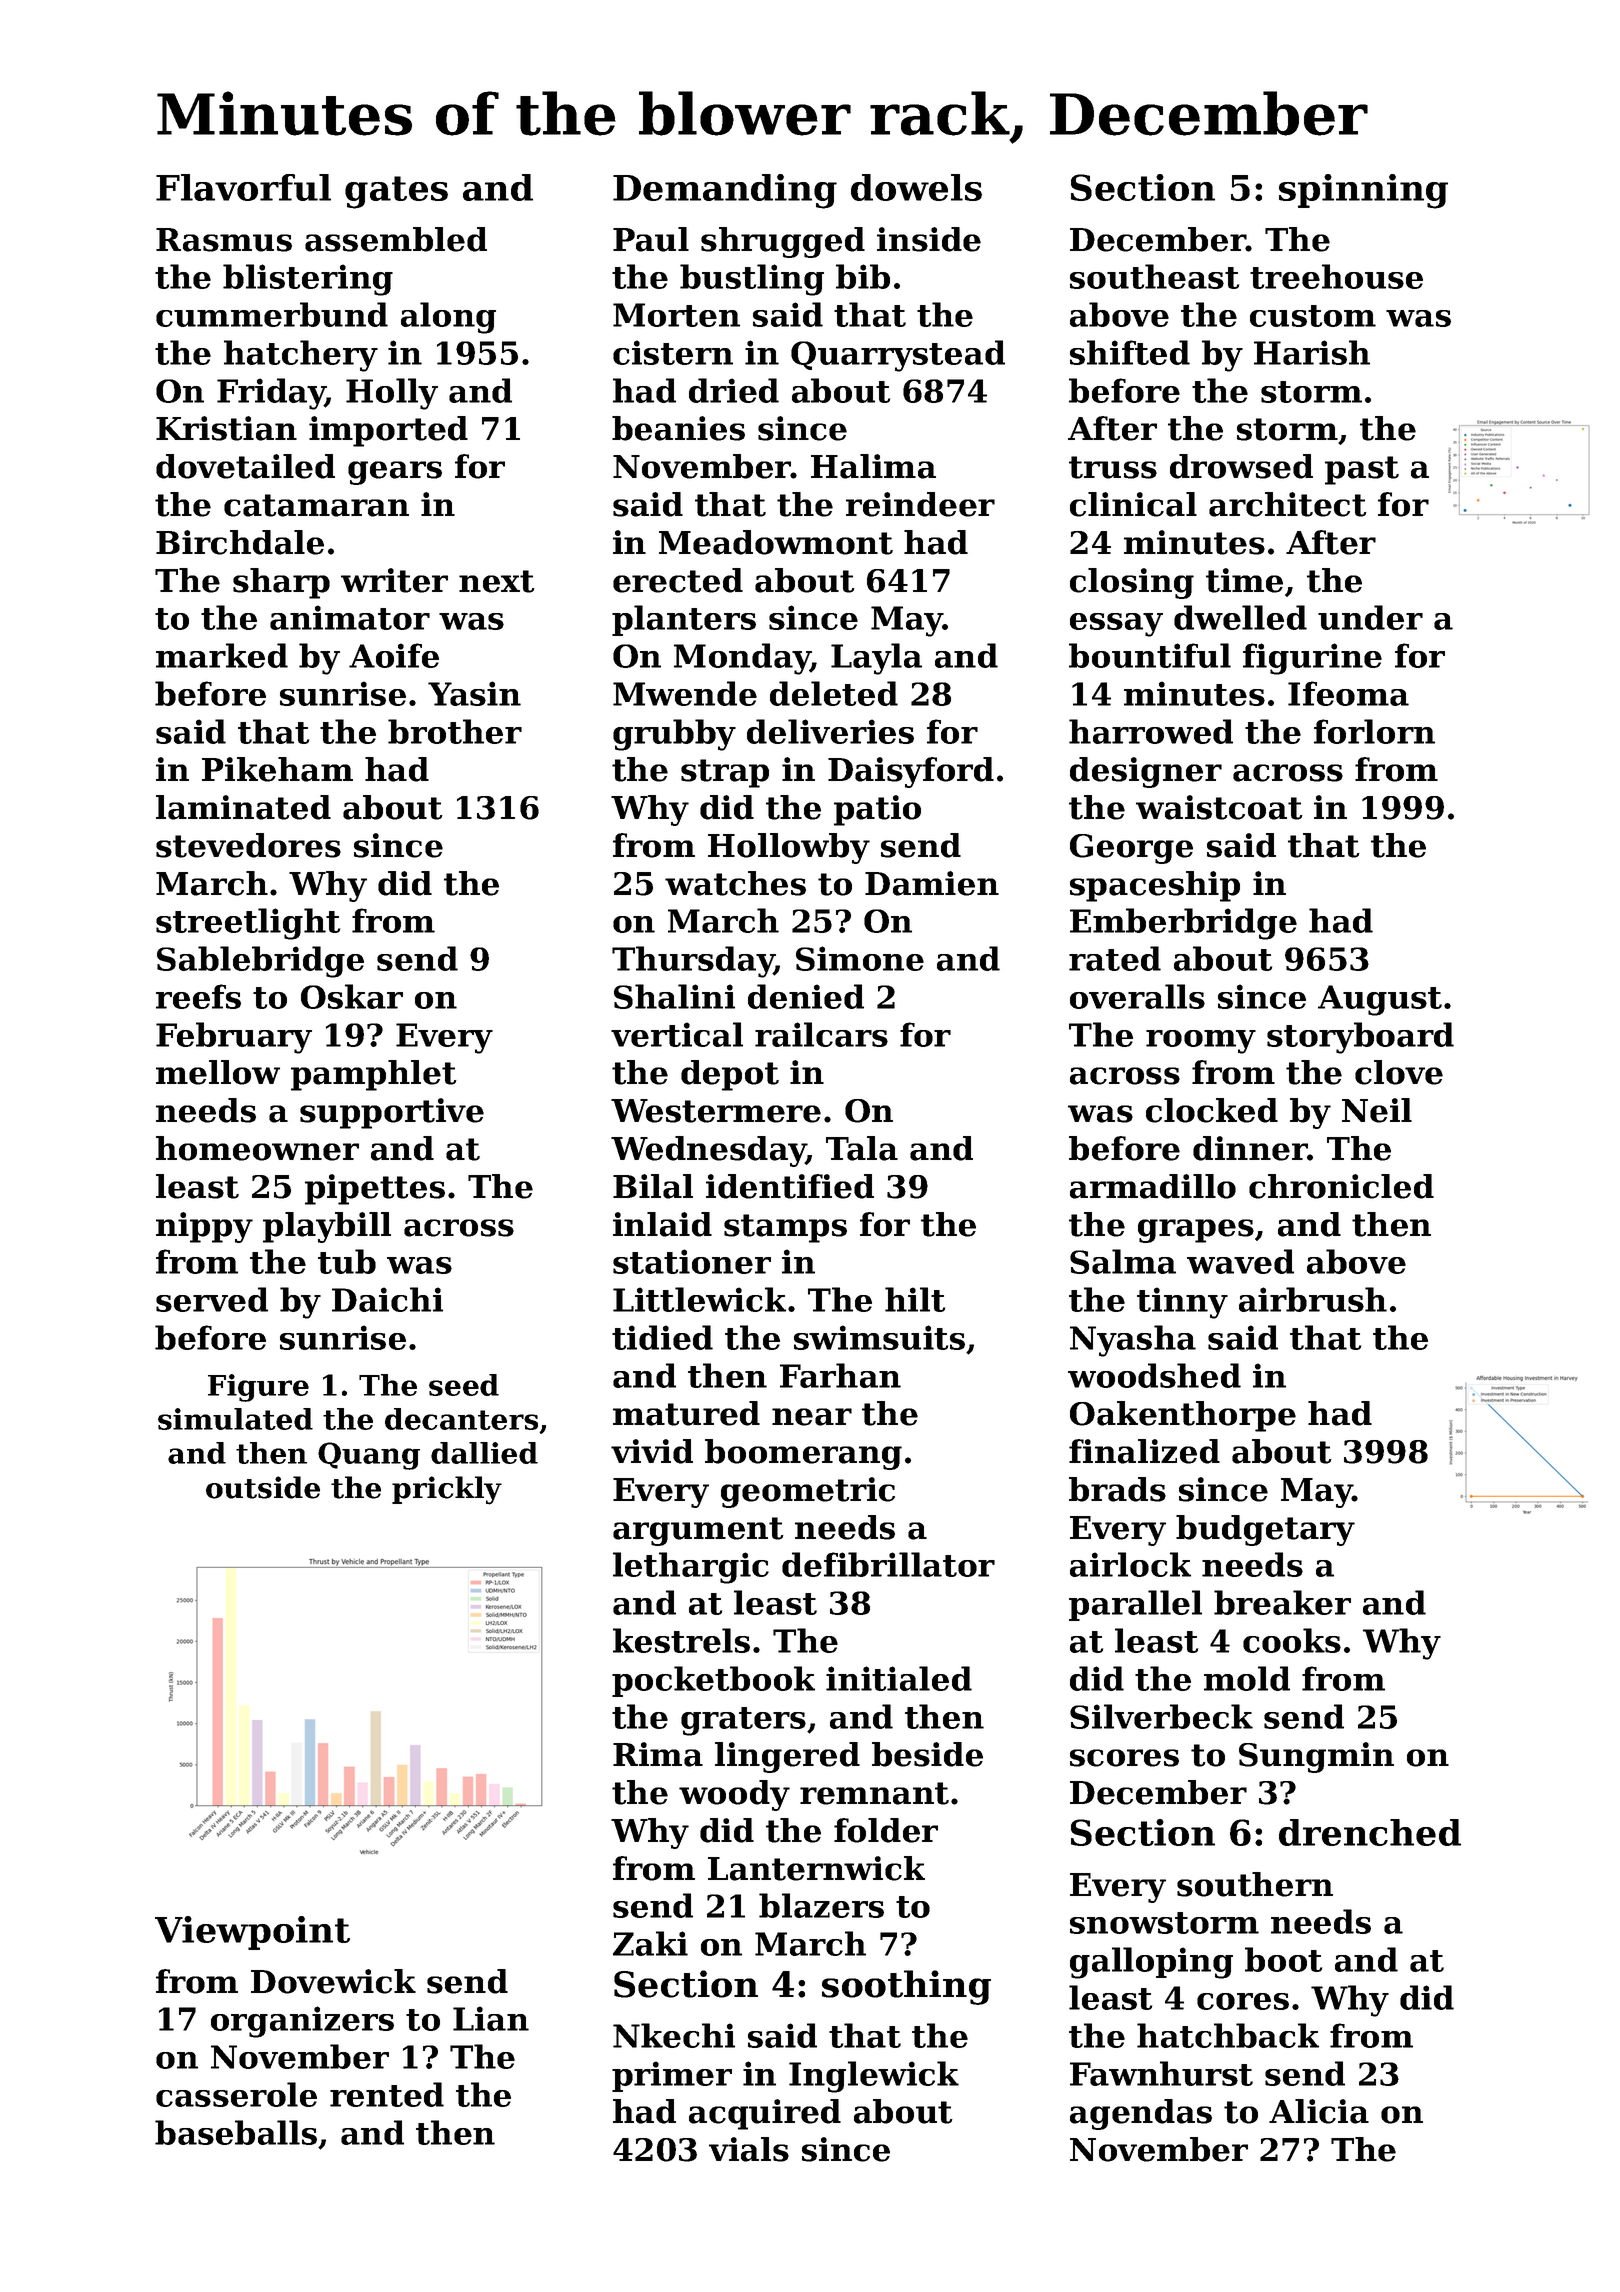  Describe the element at coordinates (803, 1454) in the screenshot. I see `boomerang` at that location.
